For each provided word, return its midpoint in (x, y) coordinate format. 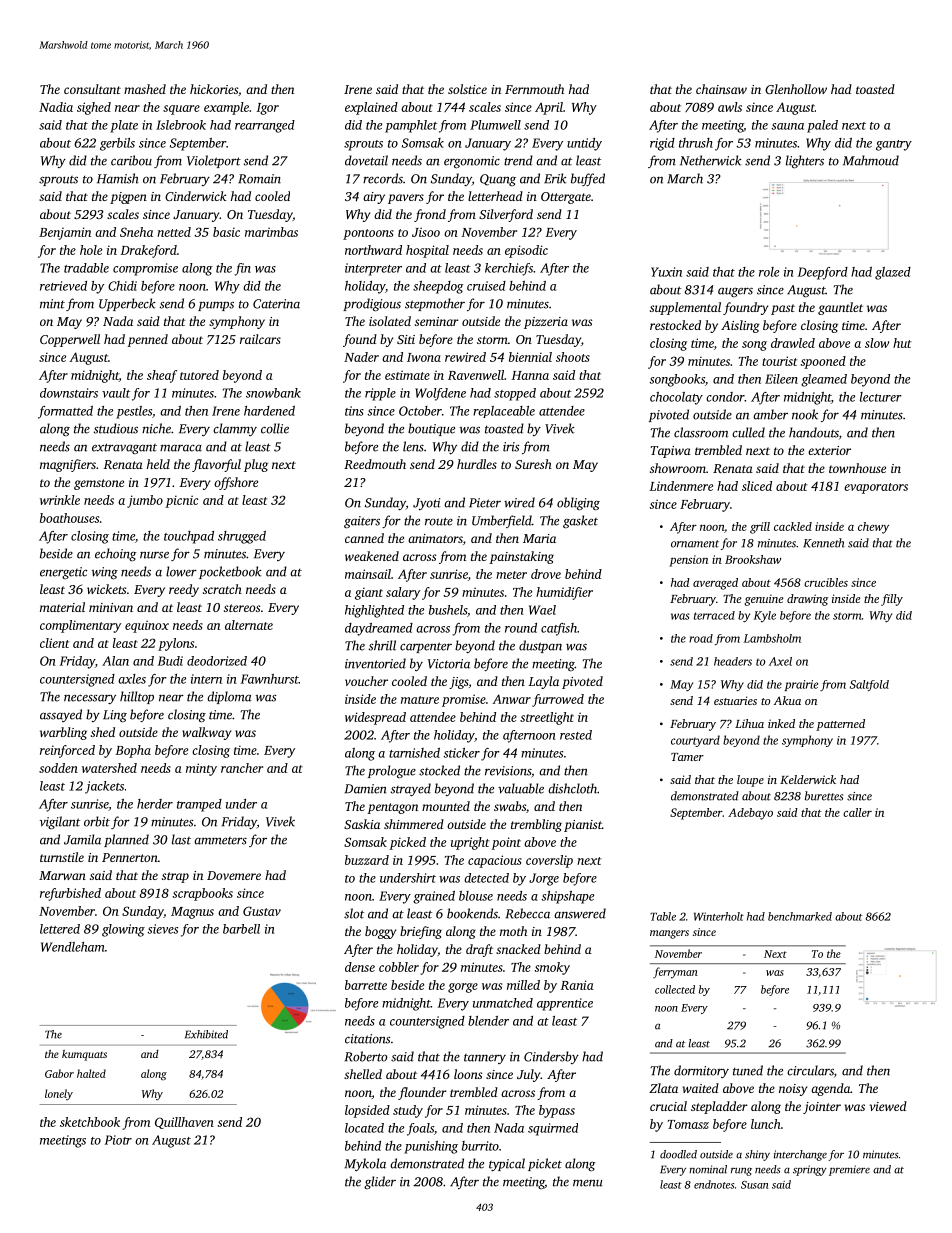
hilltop (137, 697)
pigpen (128, 198)
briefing (421, 932)
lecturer (881, 397)
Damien (366, 789)
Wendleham (72, 947)
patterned (840, 725)
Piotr (118, 1140)
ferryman (675, 972)
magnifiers (68, 465)
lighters (805, 161)
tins (354, 411)
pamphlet (411, 126)
